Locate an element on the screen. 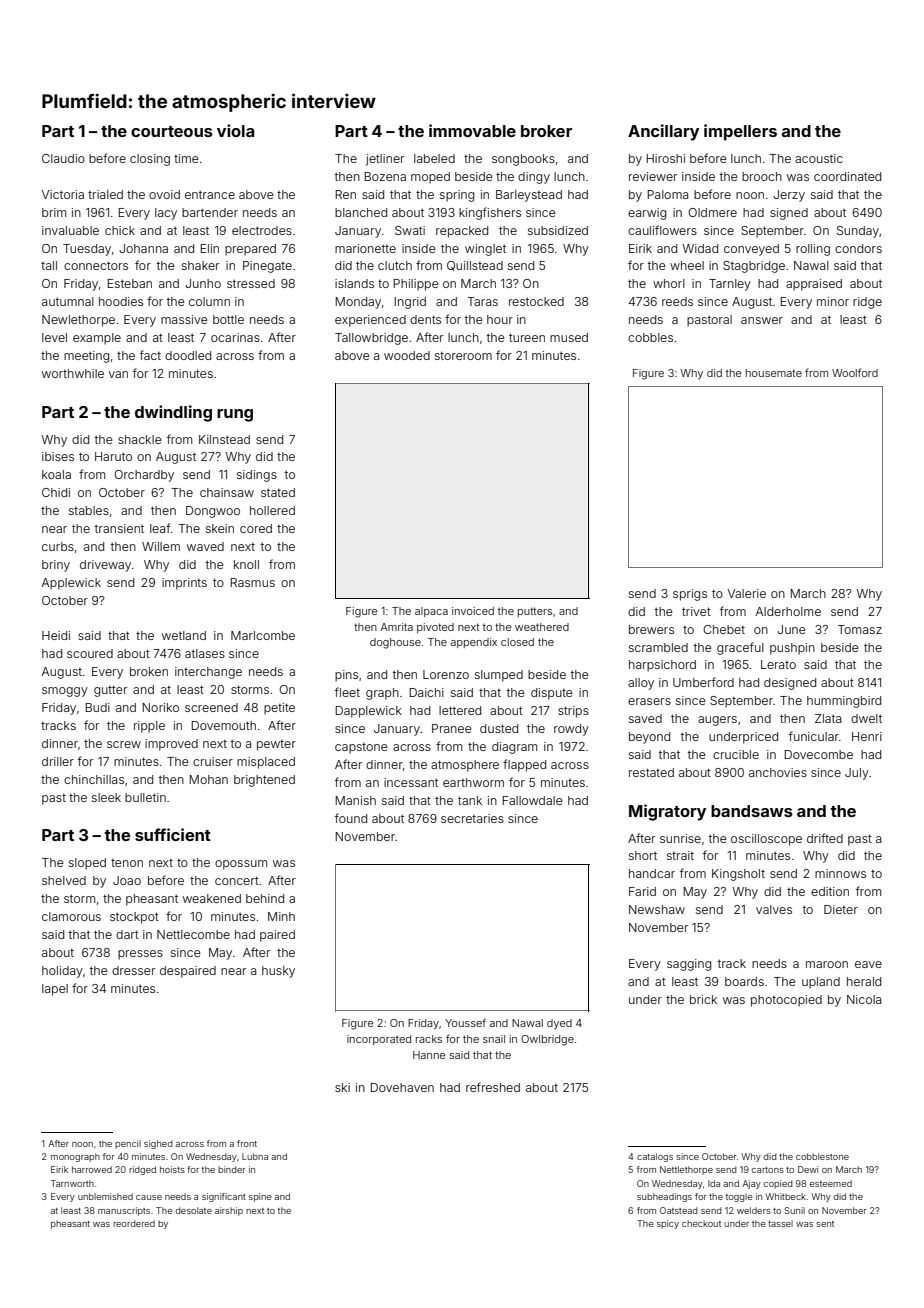 This screenshot has height=1308, width=924. airship is located at coordinates (229, 1211).
